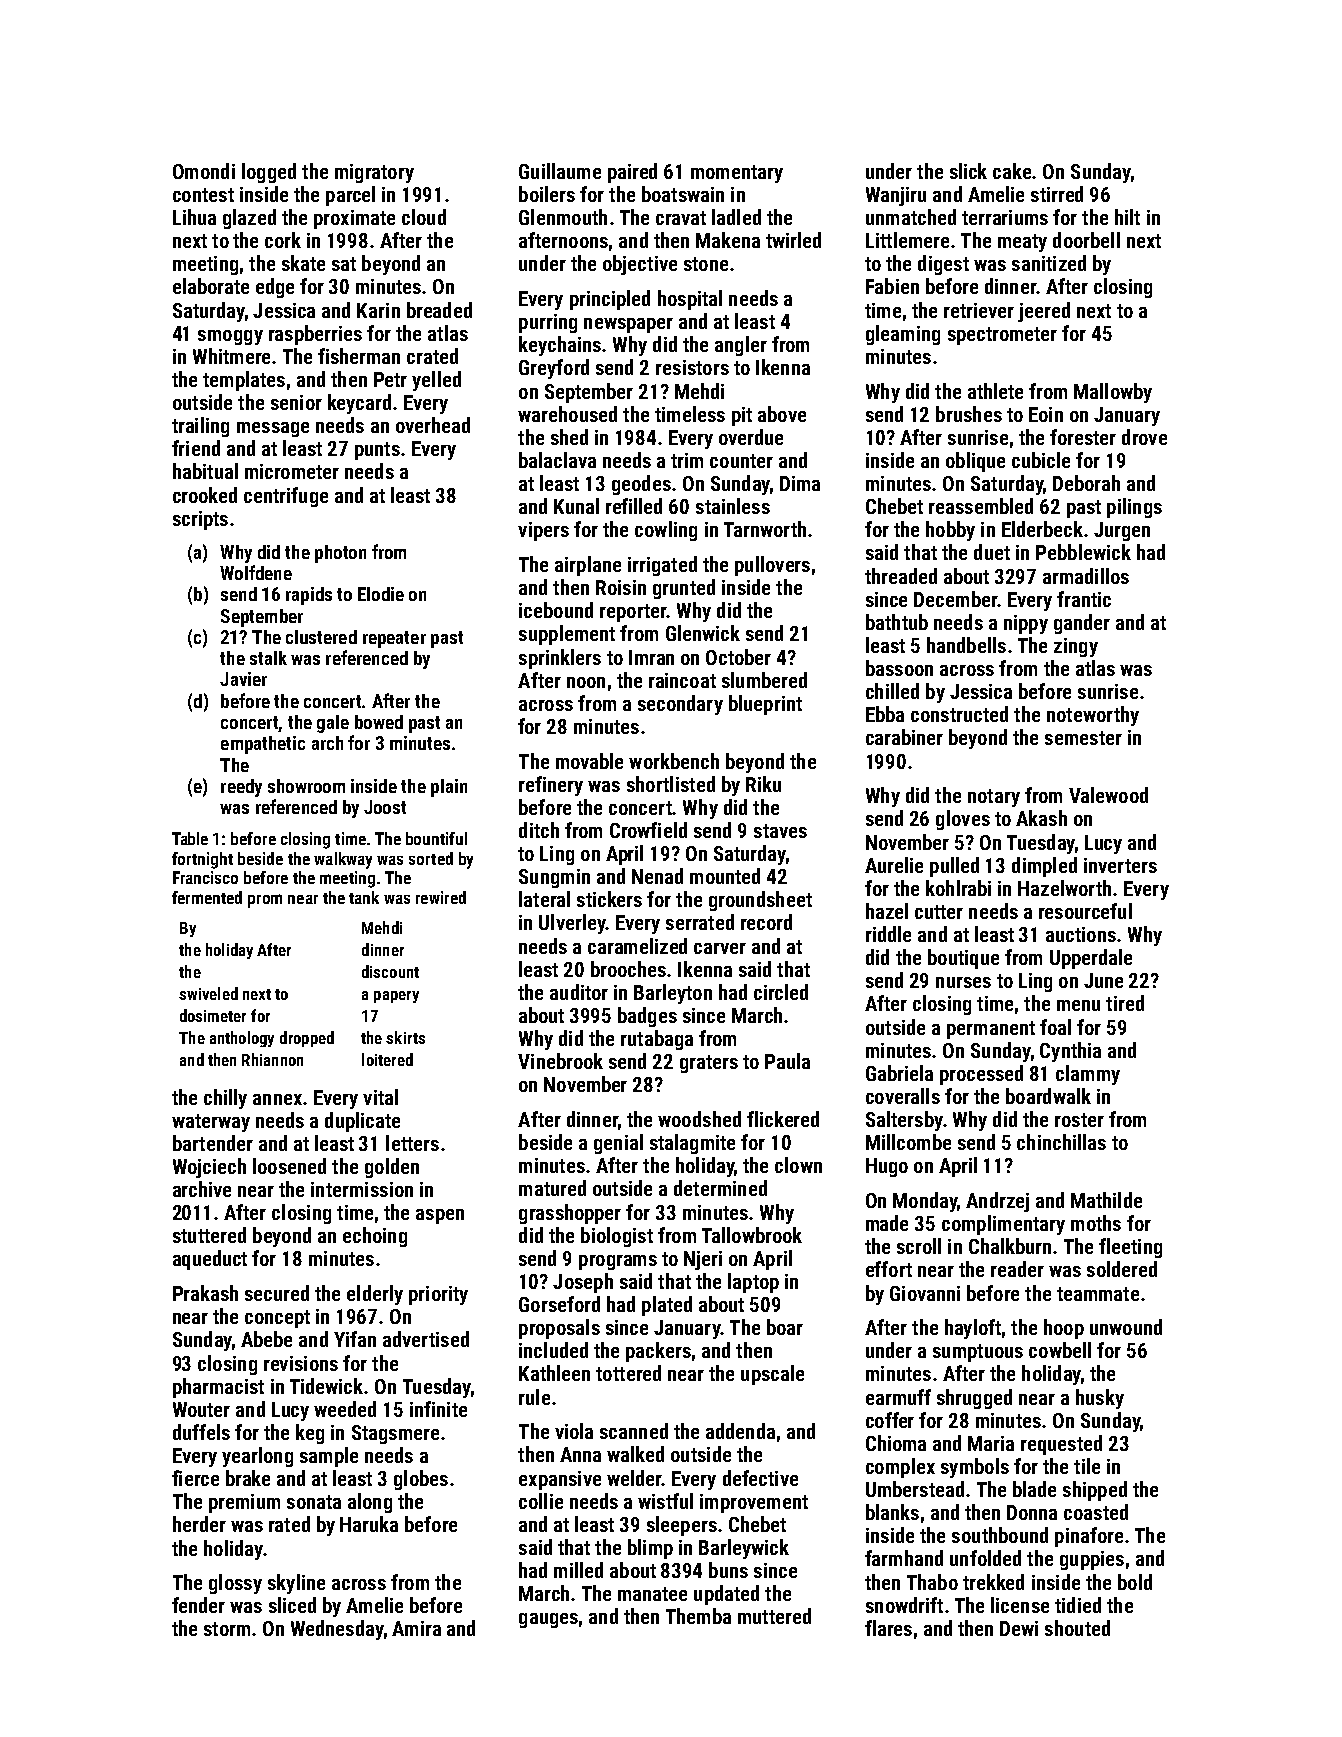 The height and width of the screenshot is (1737, 1342). What do you see at coordinates (1120, 865) in the screenshot?
I see `inverters` at bounding box center [1120, 865].
